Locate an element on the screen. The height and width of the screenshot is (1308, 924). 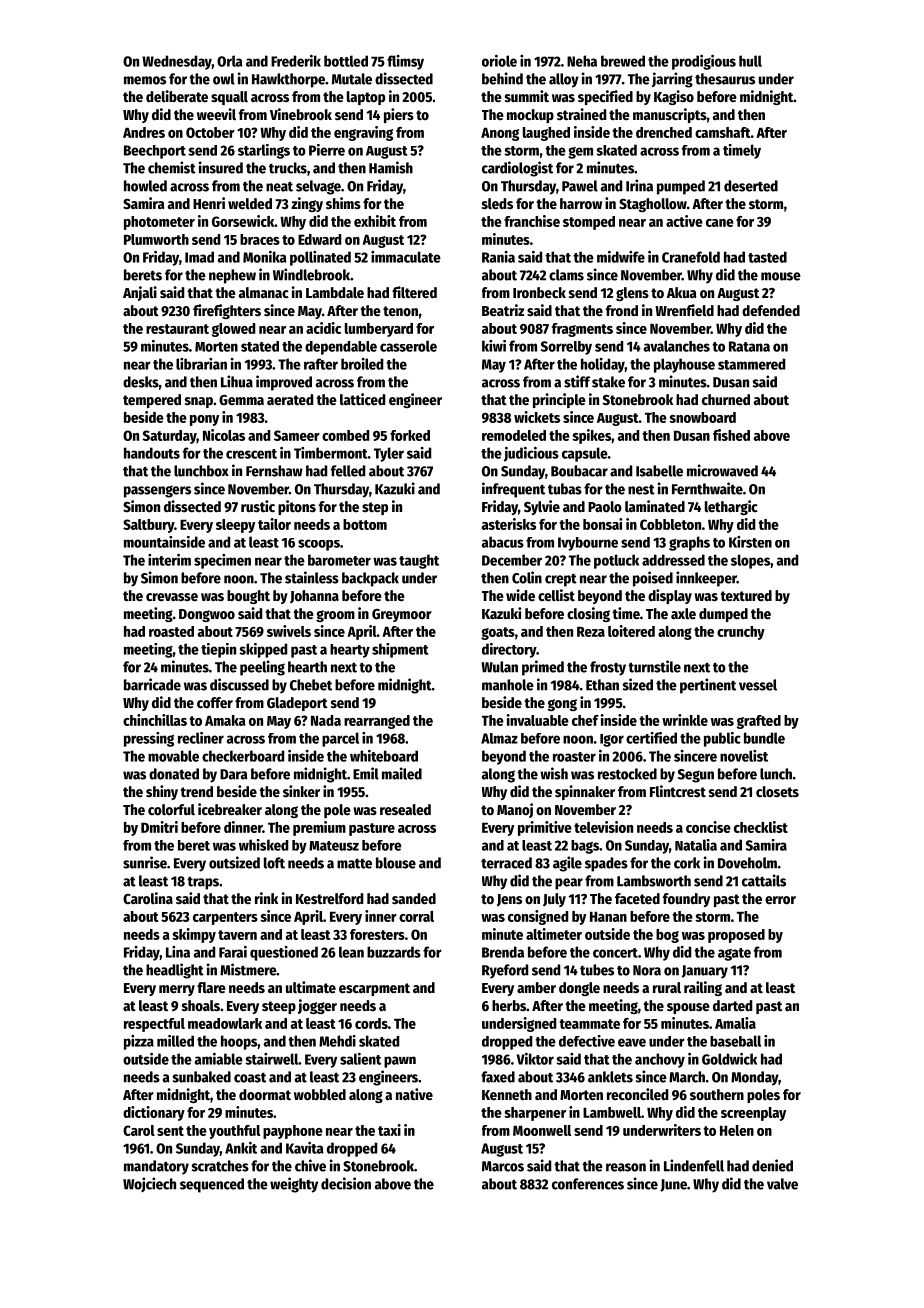
pizza is located at coordinates (139, 1042).
